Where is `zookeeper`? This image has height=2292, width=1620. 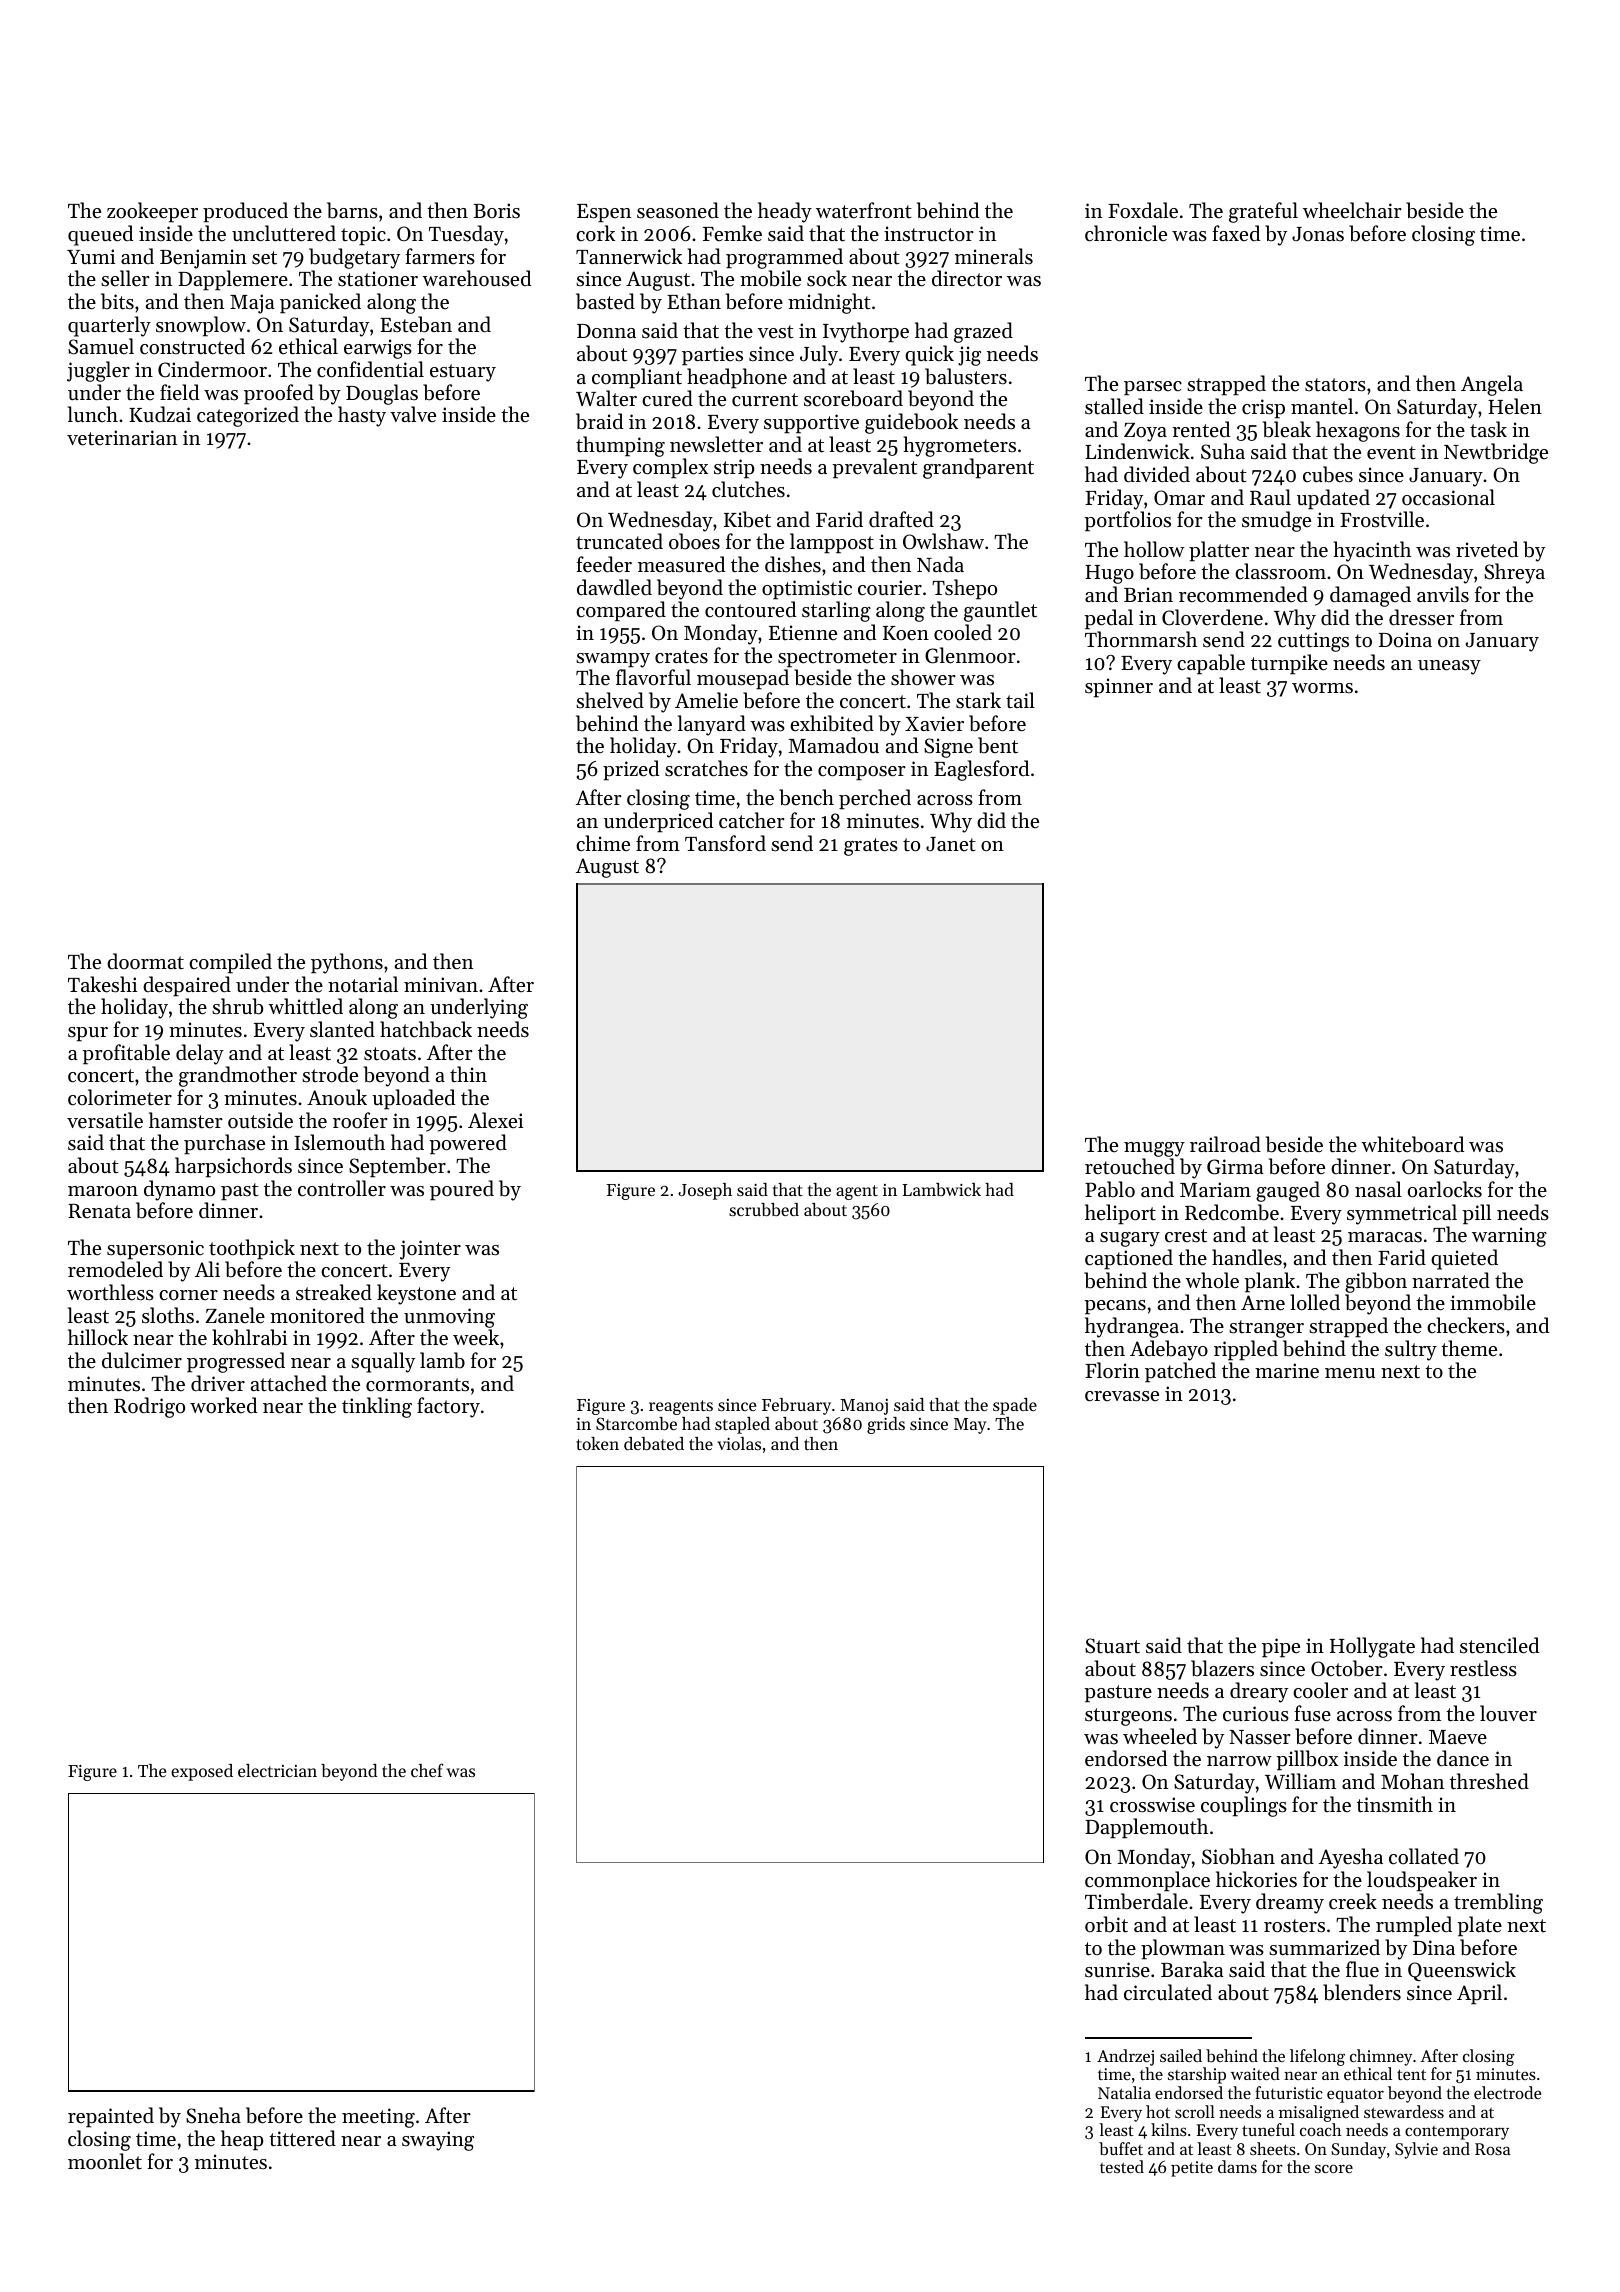
zookeeper is located at coordinates (152, 212).
